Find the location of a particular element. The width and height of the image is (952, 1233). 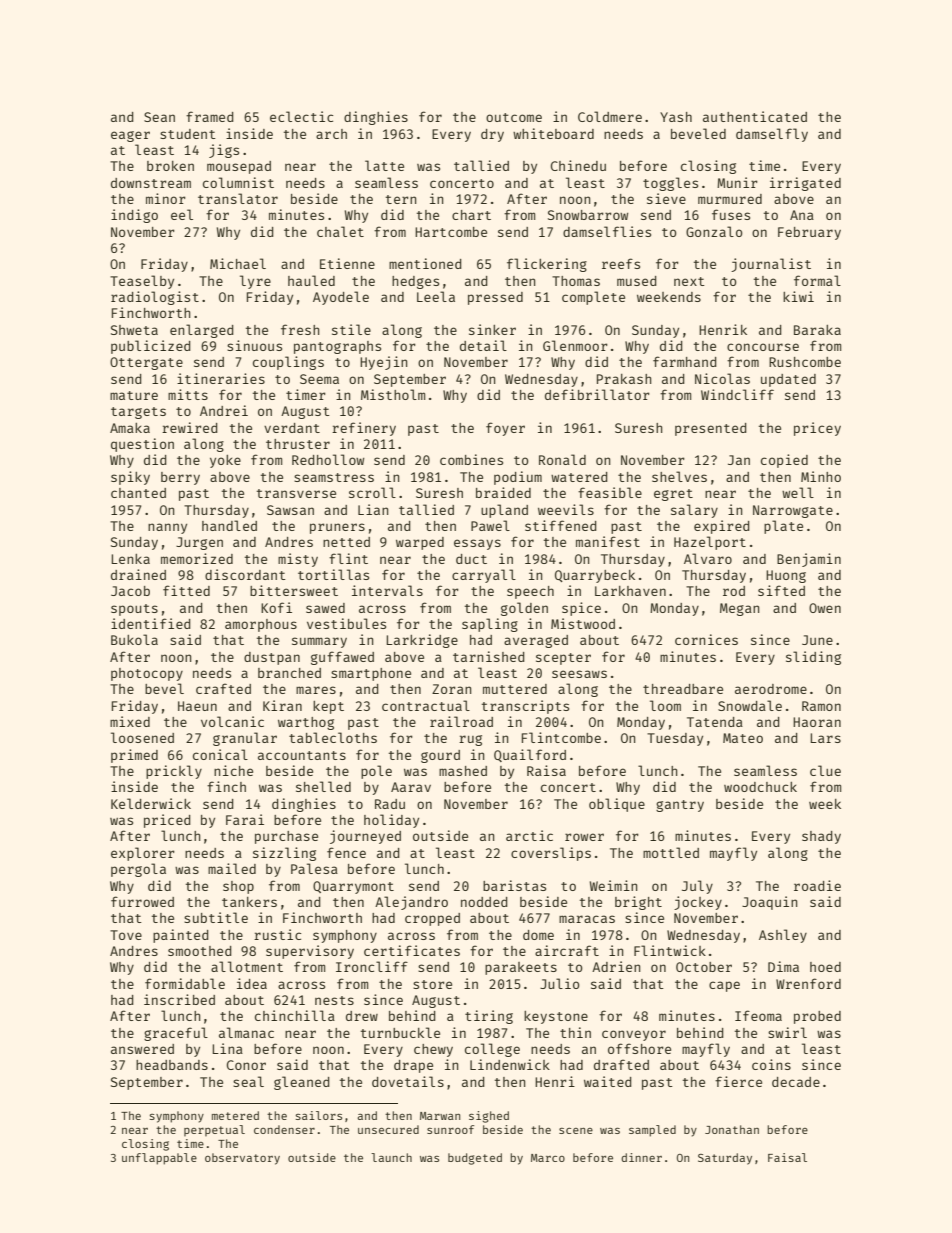

dinner is located at coordinates (641, 1157).
